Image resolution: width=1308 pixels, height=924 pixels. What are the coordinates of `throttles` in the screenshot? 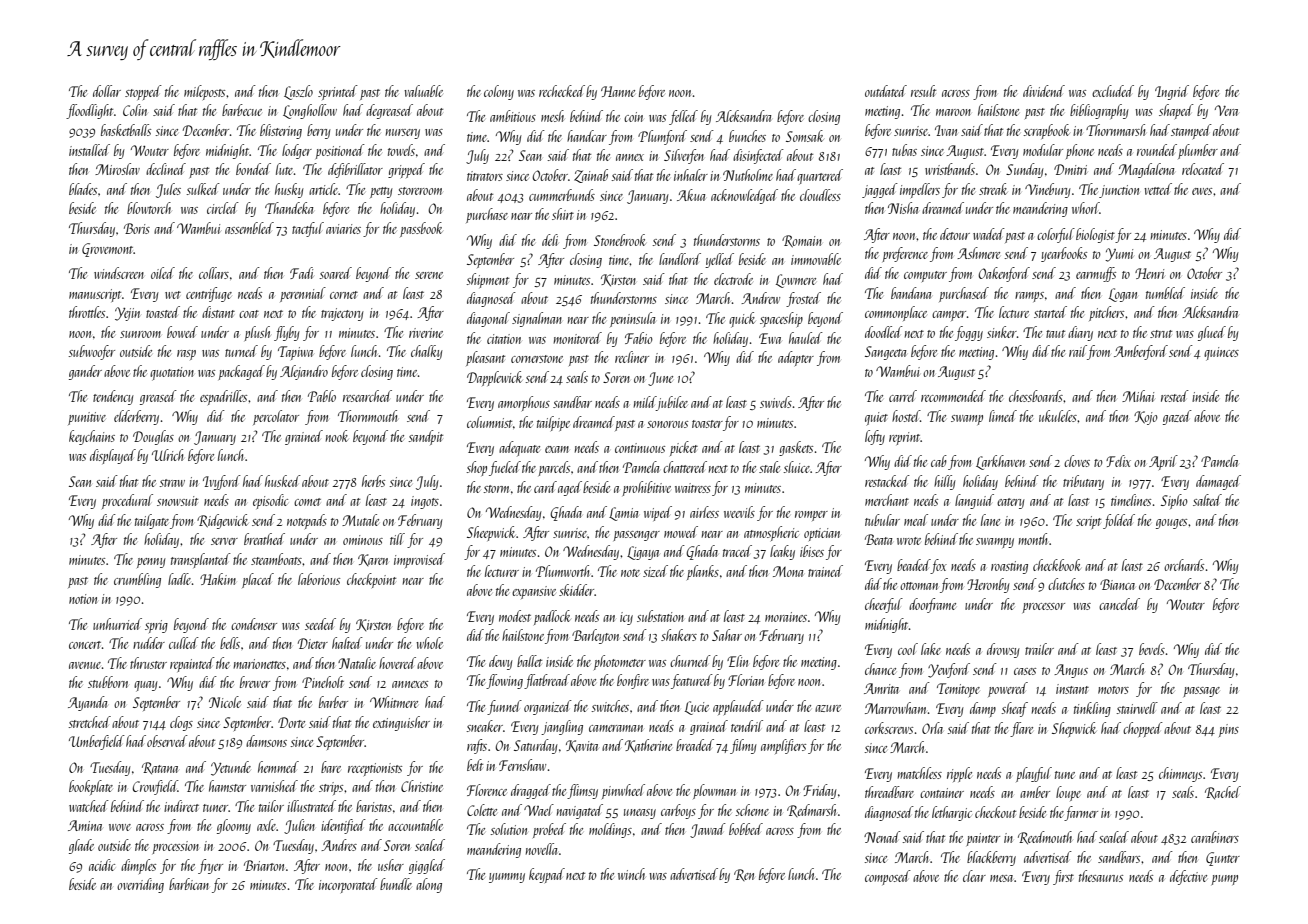 It's located at (87, 312).
